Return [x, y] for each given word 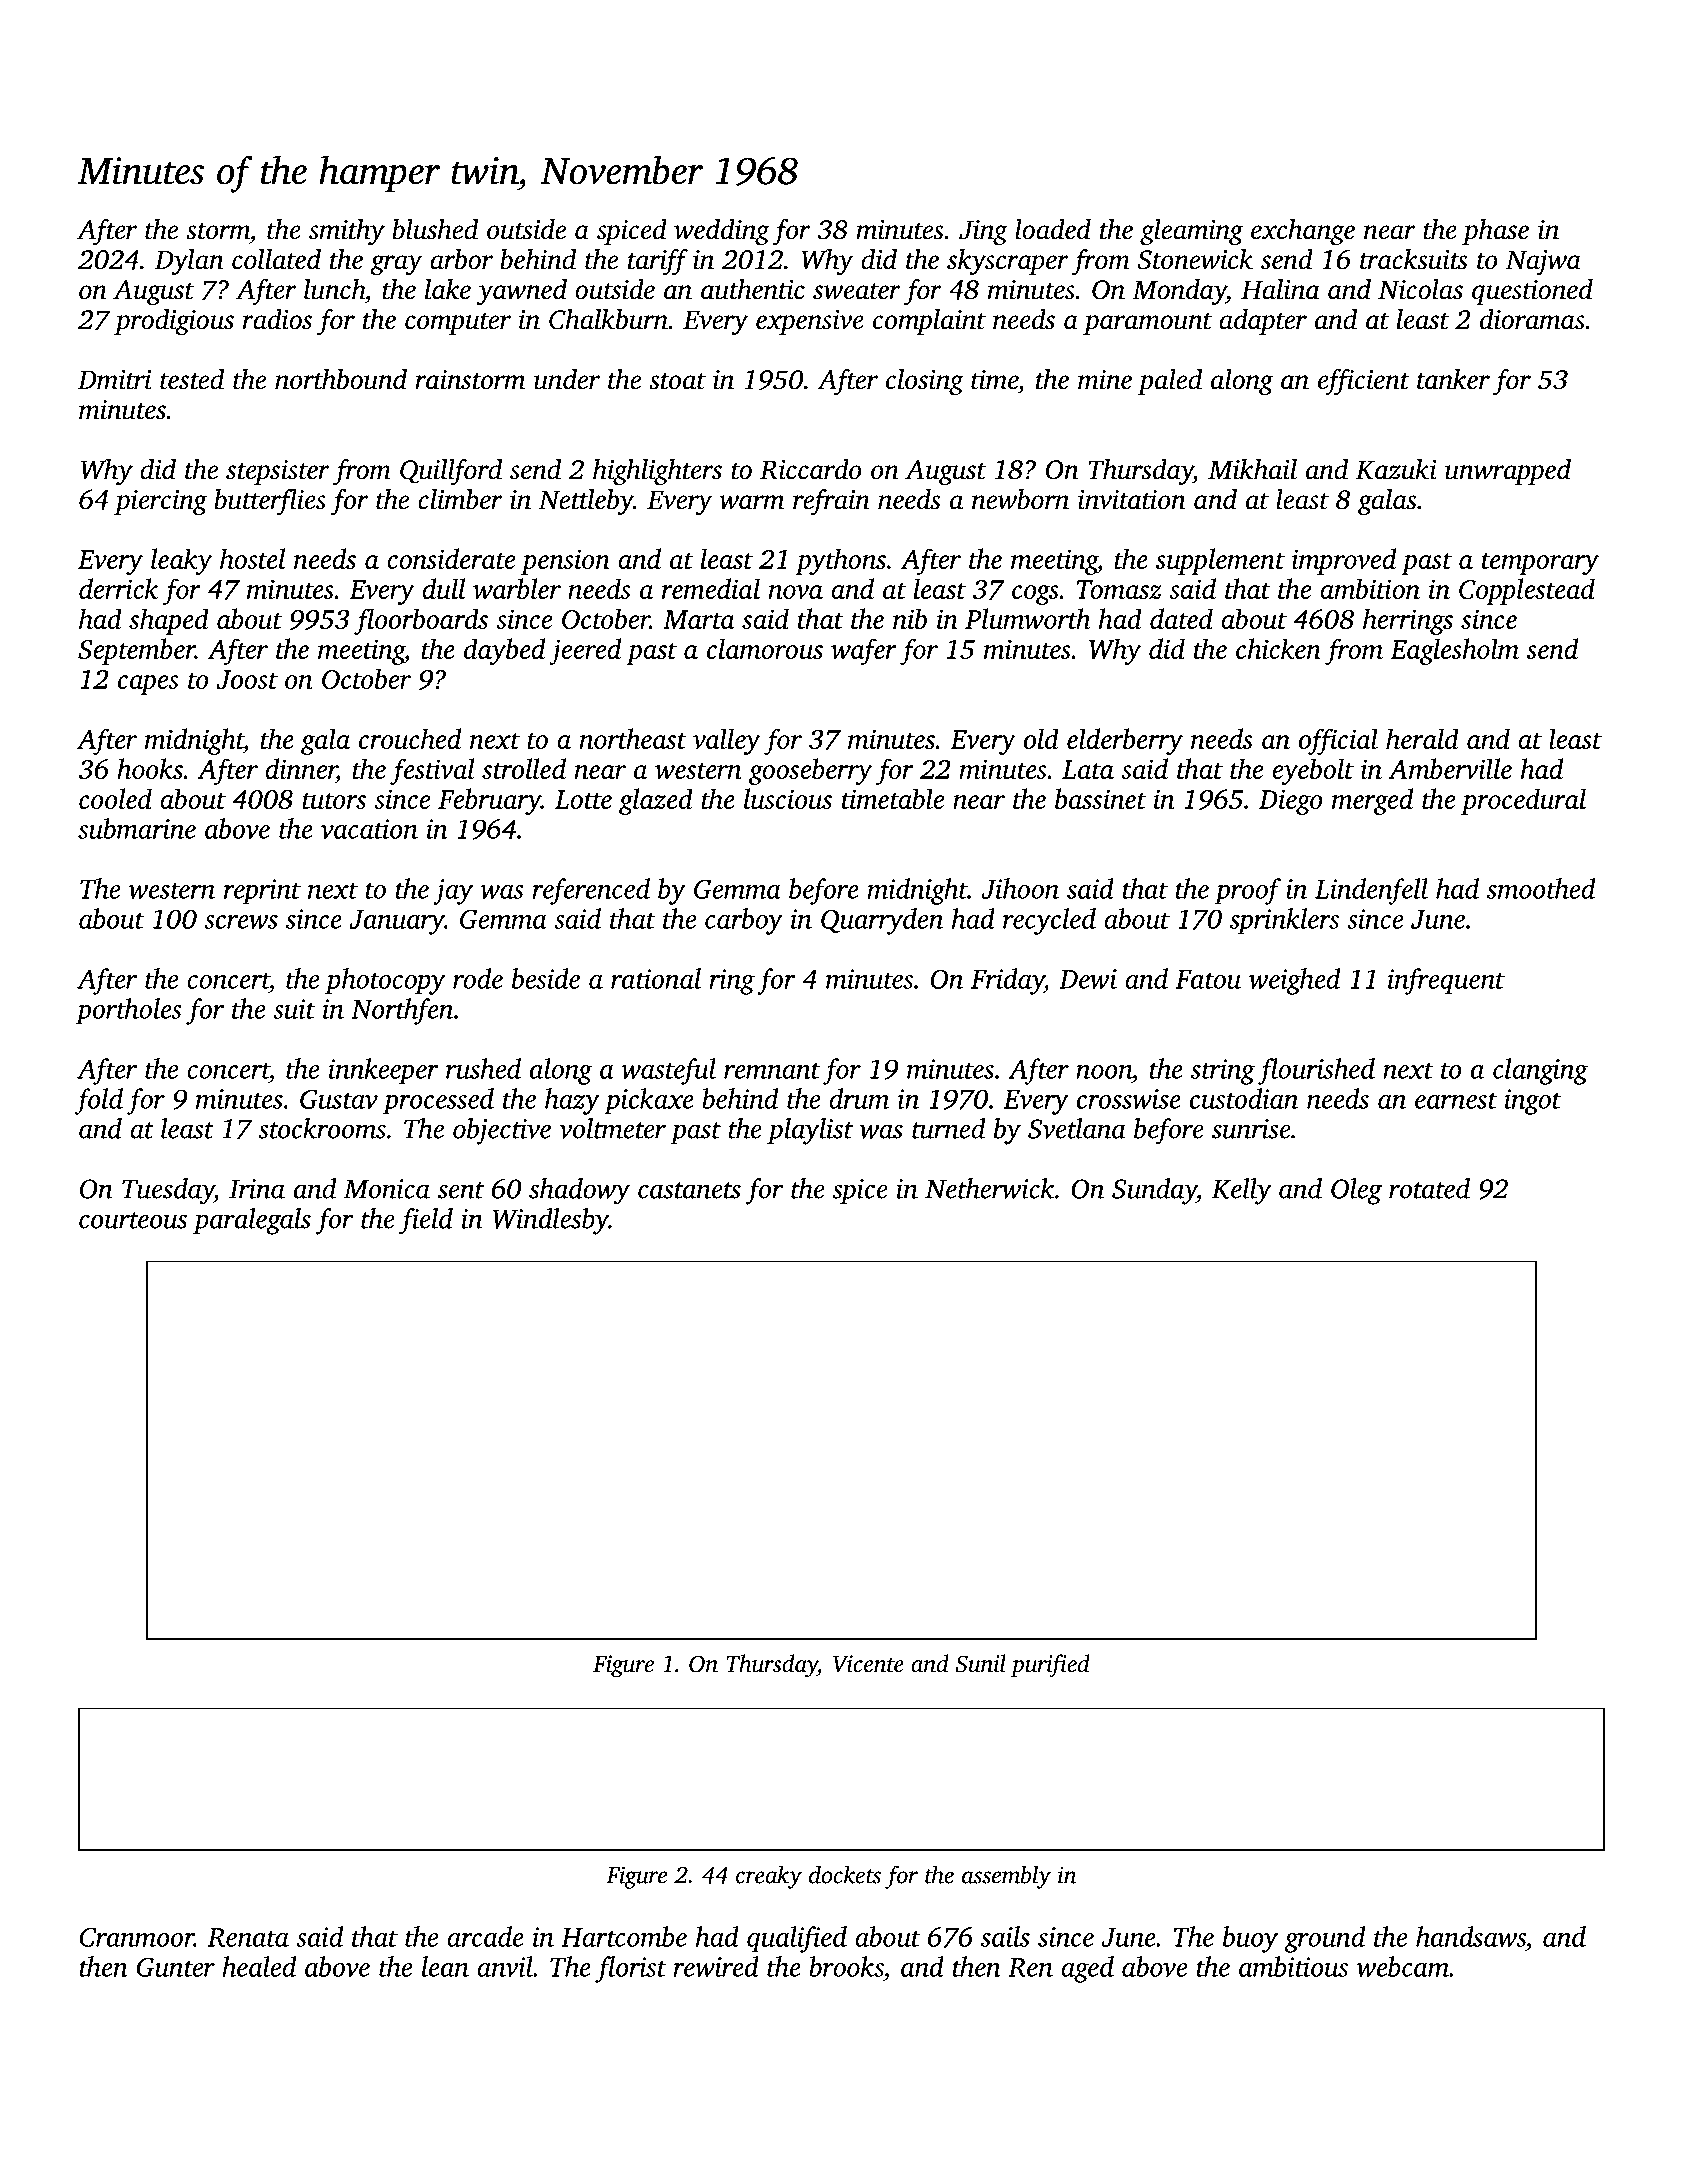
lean [445, 1966]
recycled [1049, 921]
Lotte [583, 799]
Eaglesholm [1454, 651]
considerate [451, 558]
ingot [1532, 1102]
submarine [137, 828]
